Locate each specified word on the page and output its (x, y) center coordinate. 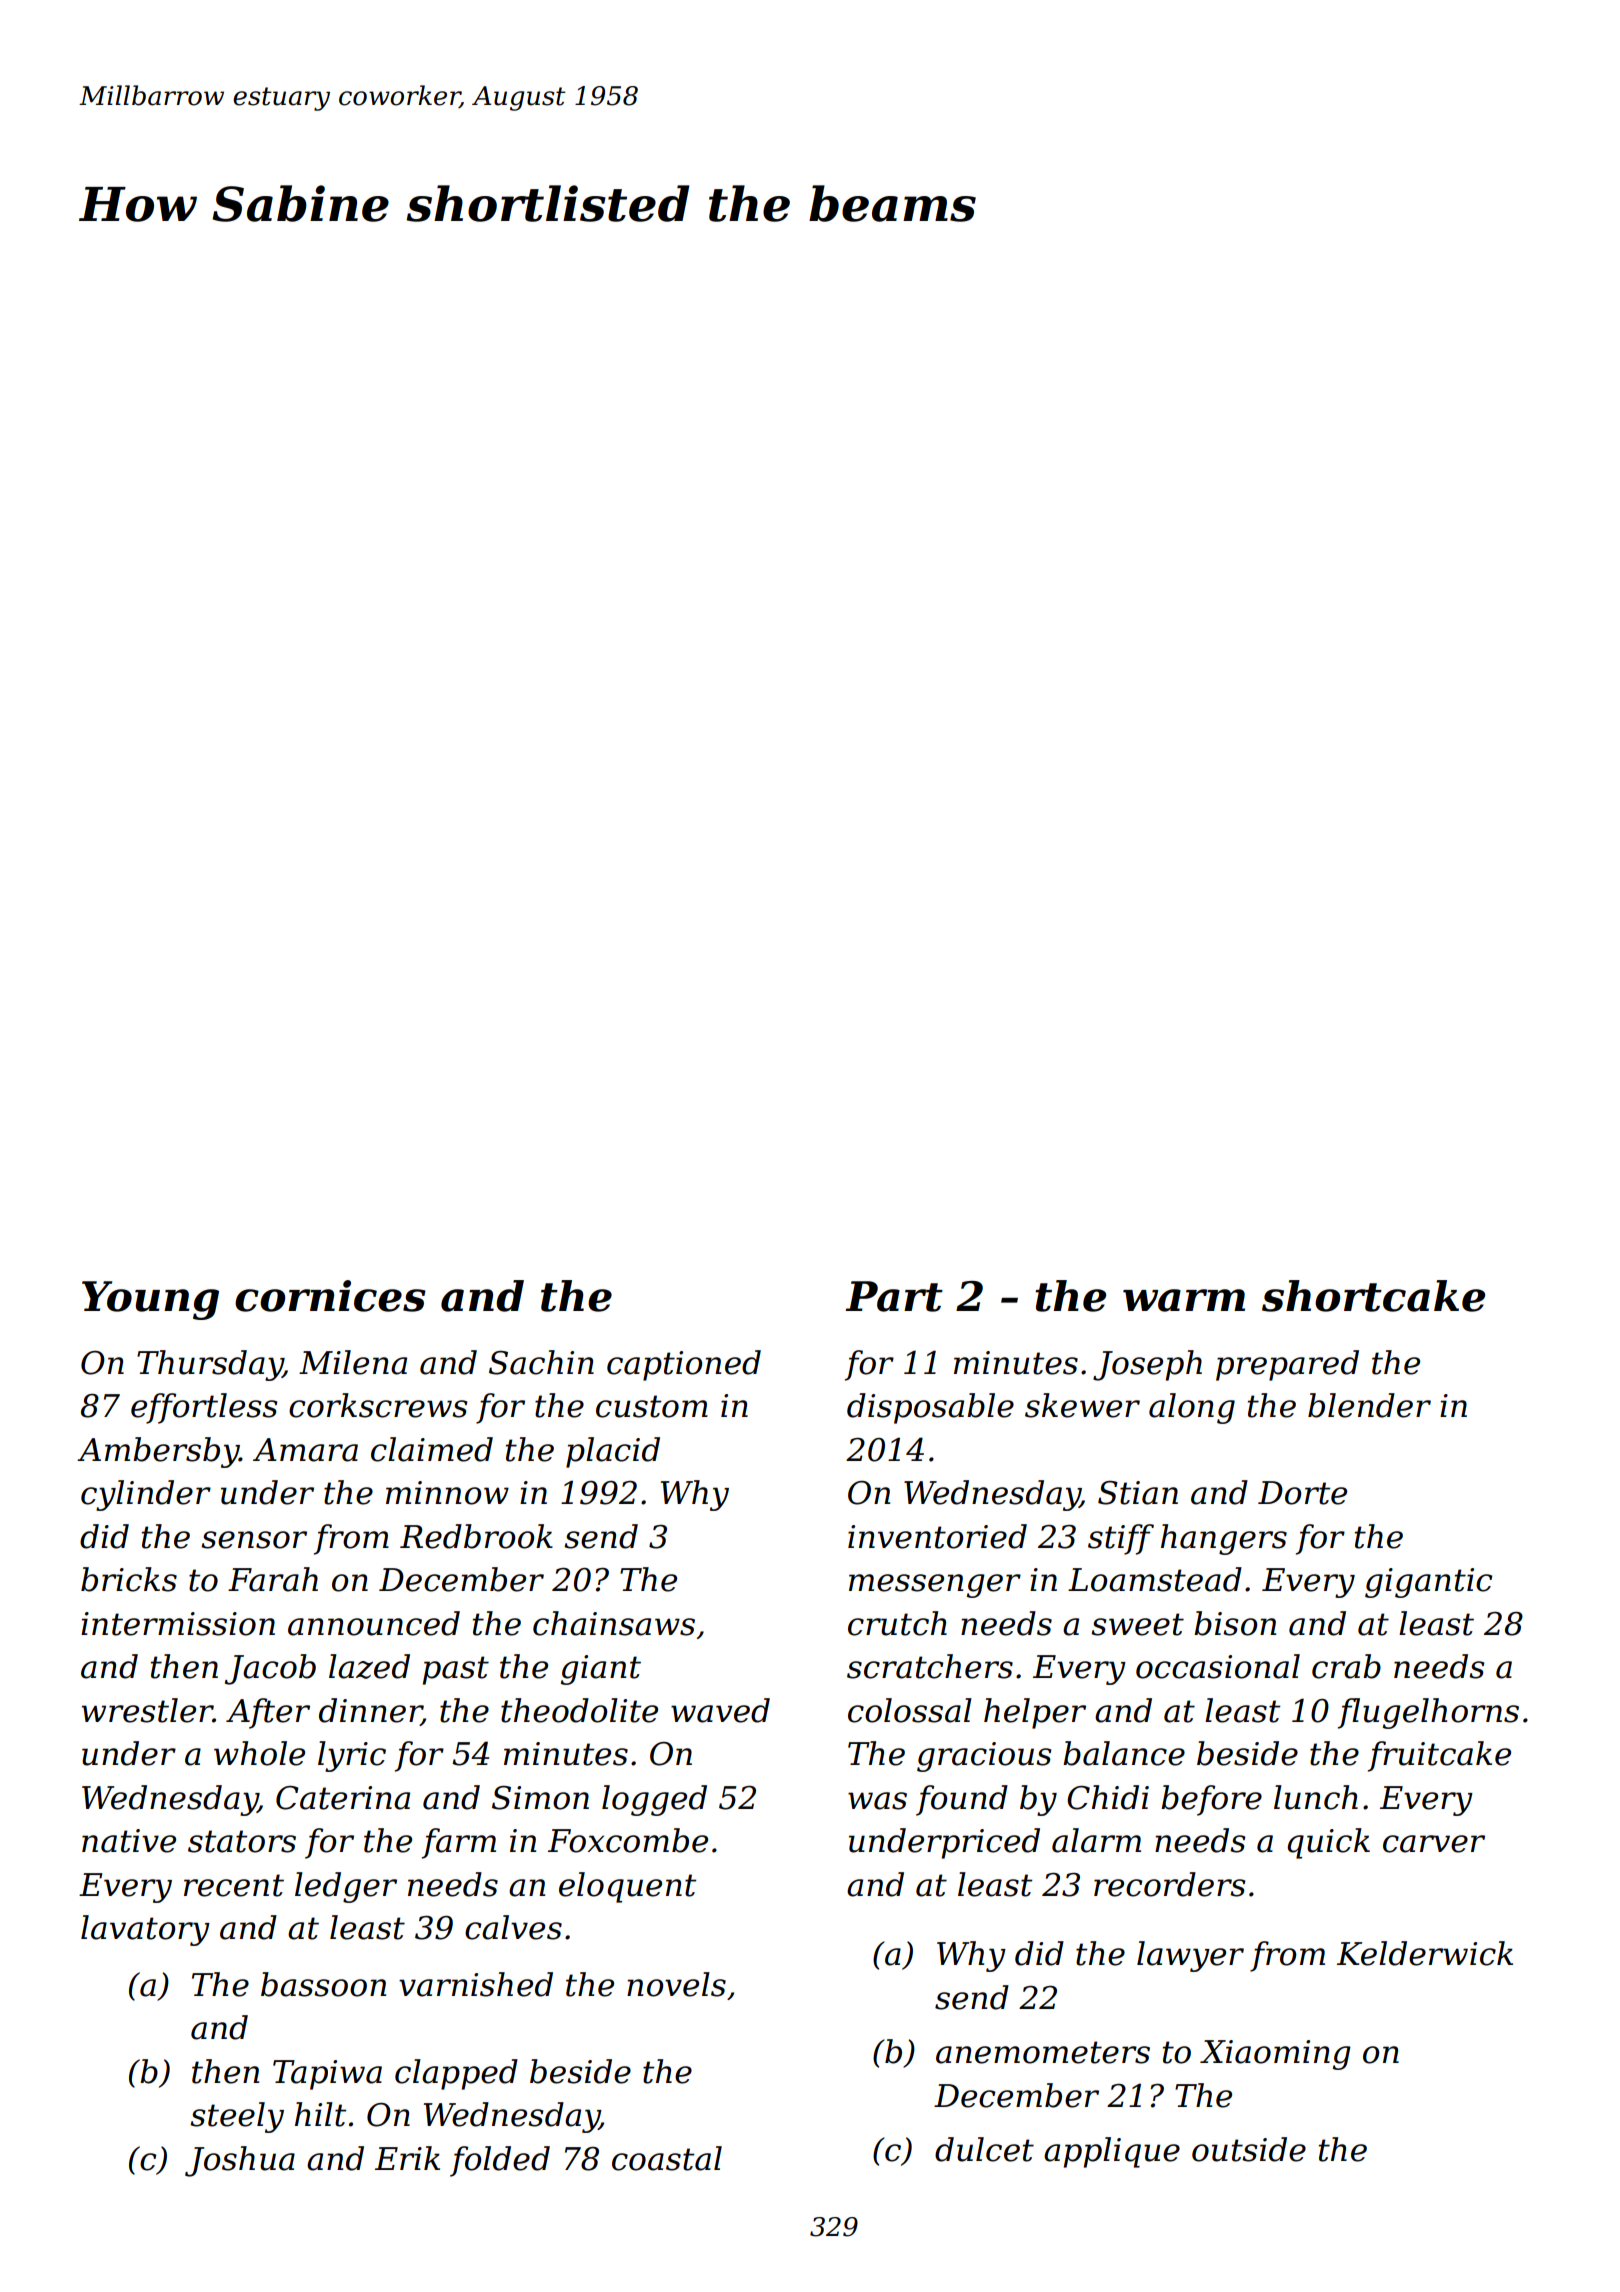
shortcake (1373, 1296)
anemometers (1043, 2052)
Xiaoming (1275, 2055)
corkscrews (378, 1405)
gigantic (1428, 1583)
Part (894, 1296)
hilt (320, 2114)
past (456, 1670)
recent (234, 1885)
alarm (1096, 1840)
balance (1124, 1753)
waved (720, 1710)
